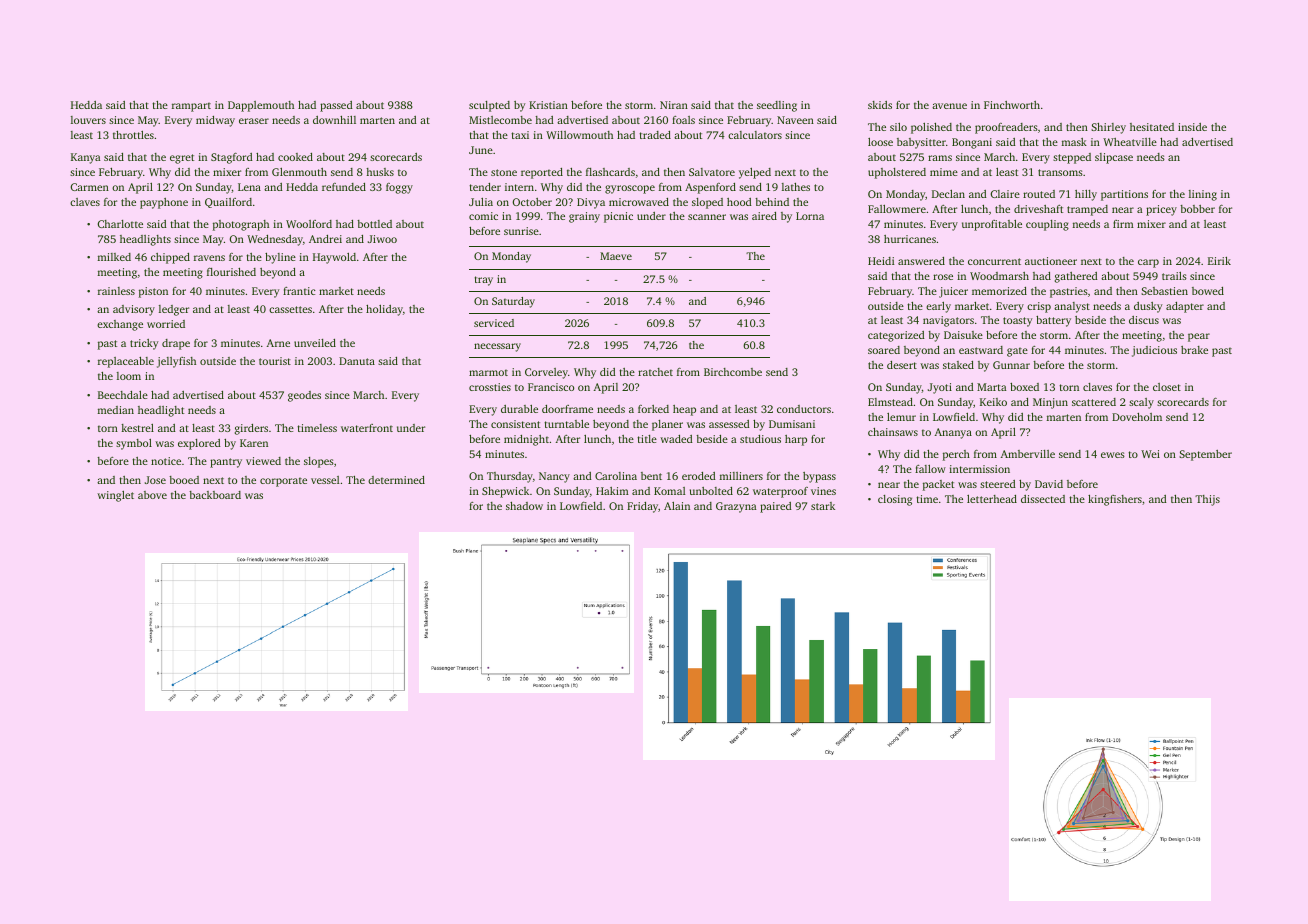 The height and width of the document is (924, 1308). What do you see at coordinates (184, 480) in the document?
I see `booed` at bounding box center [184, 480].
